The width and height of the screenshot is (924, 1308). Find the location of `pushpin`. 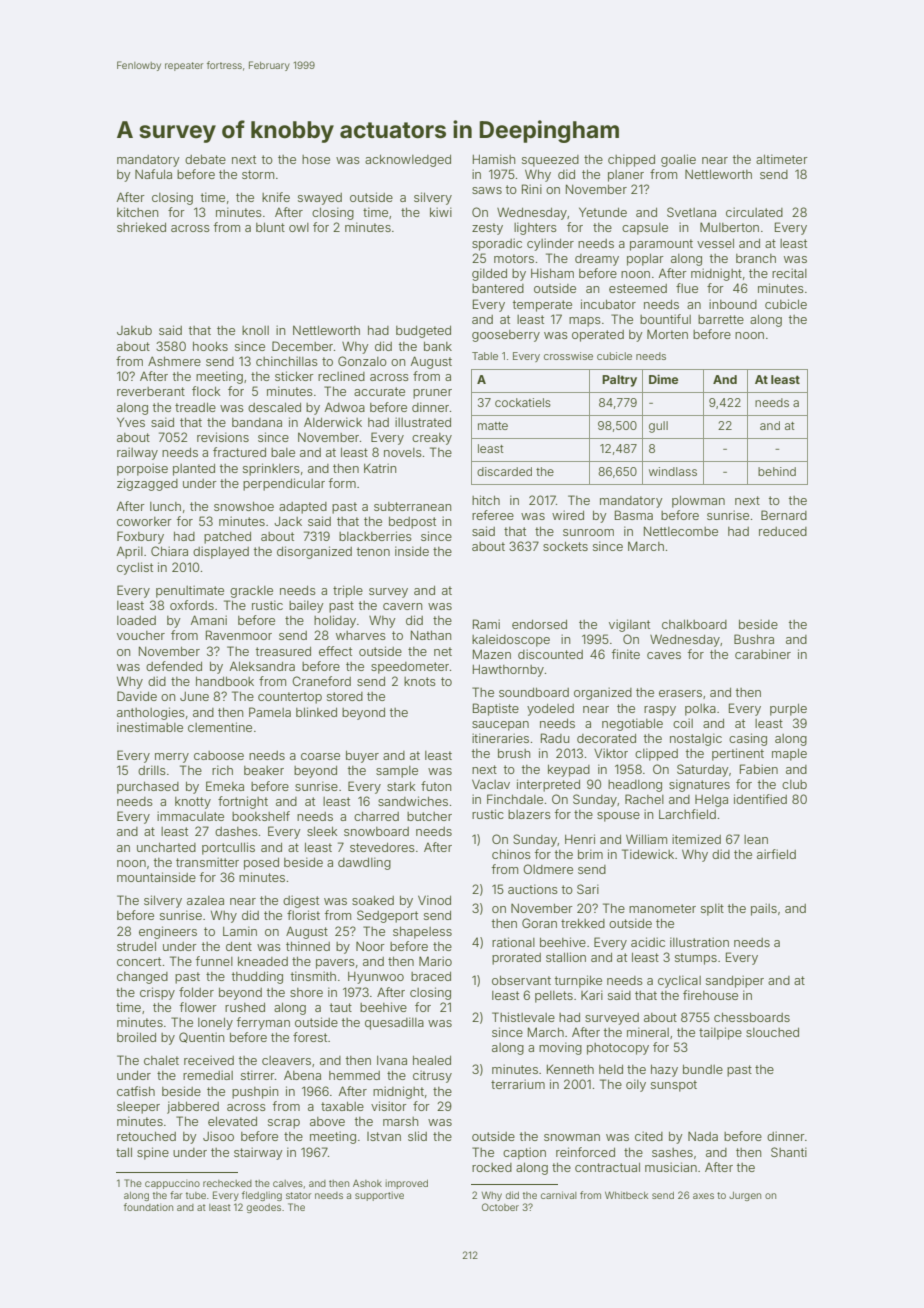

pushpin is located at coordinates (255, 1092).
